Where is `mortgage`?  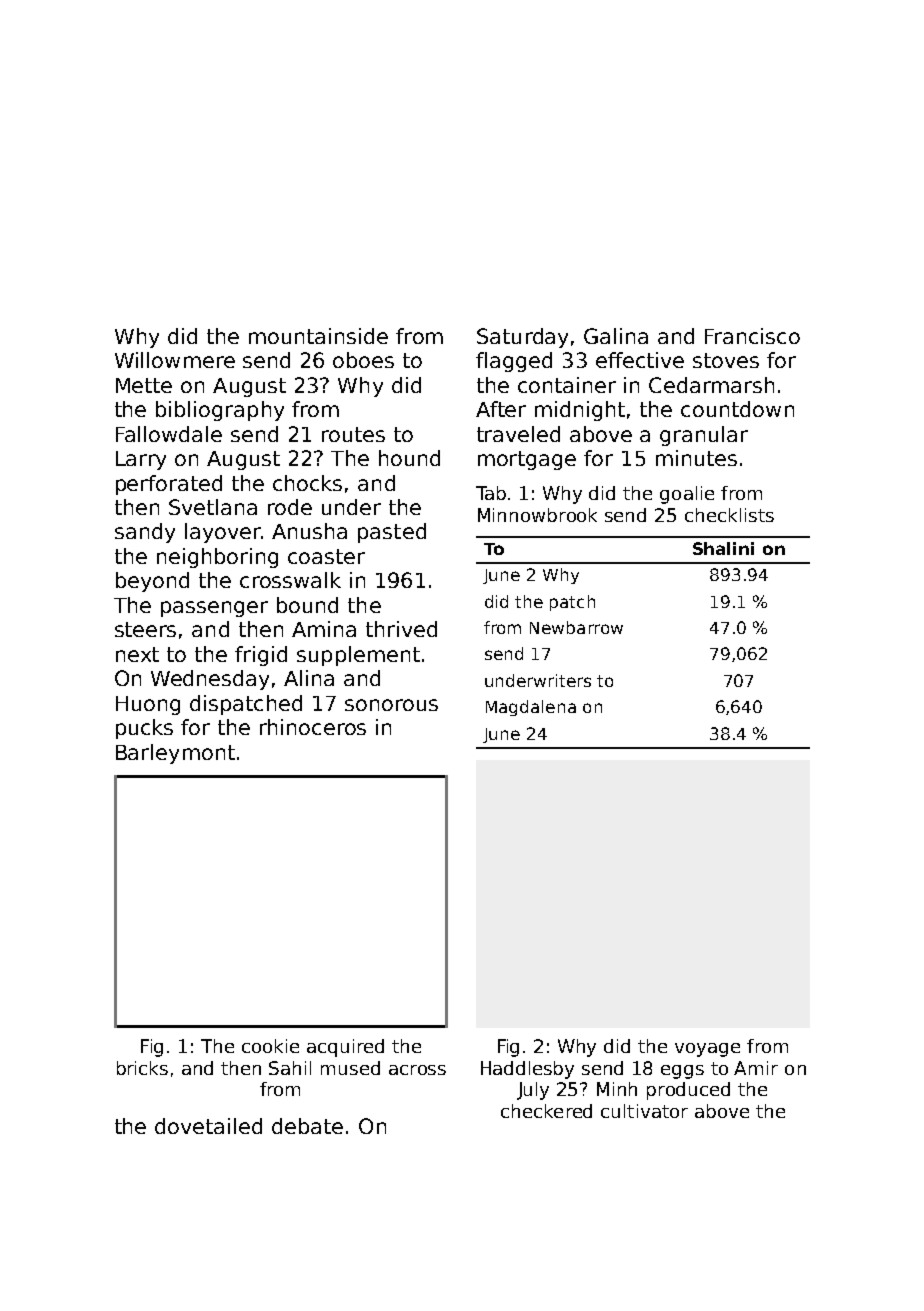 mortgage is located at coordinates (527, 460).
